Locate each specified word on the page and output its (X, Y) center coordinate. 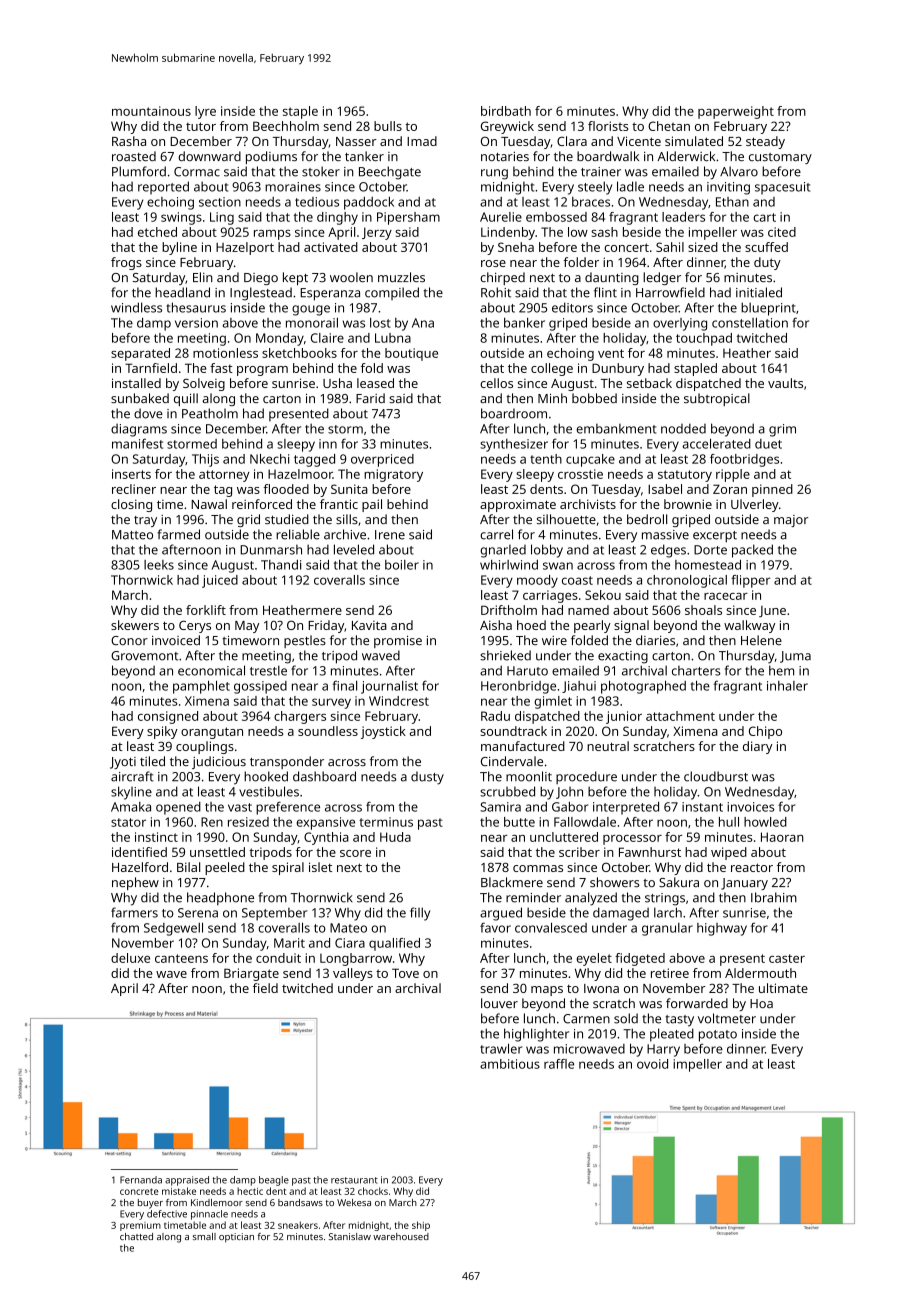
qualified (394, 944)
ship (421, 1226)
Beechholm (286, 126)
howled (765, 822)
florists (608, 126)
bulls (388, 126)
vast (240, 807)
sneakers (298, 1225)
